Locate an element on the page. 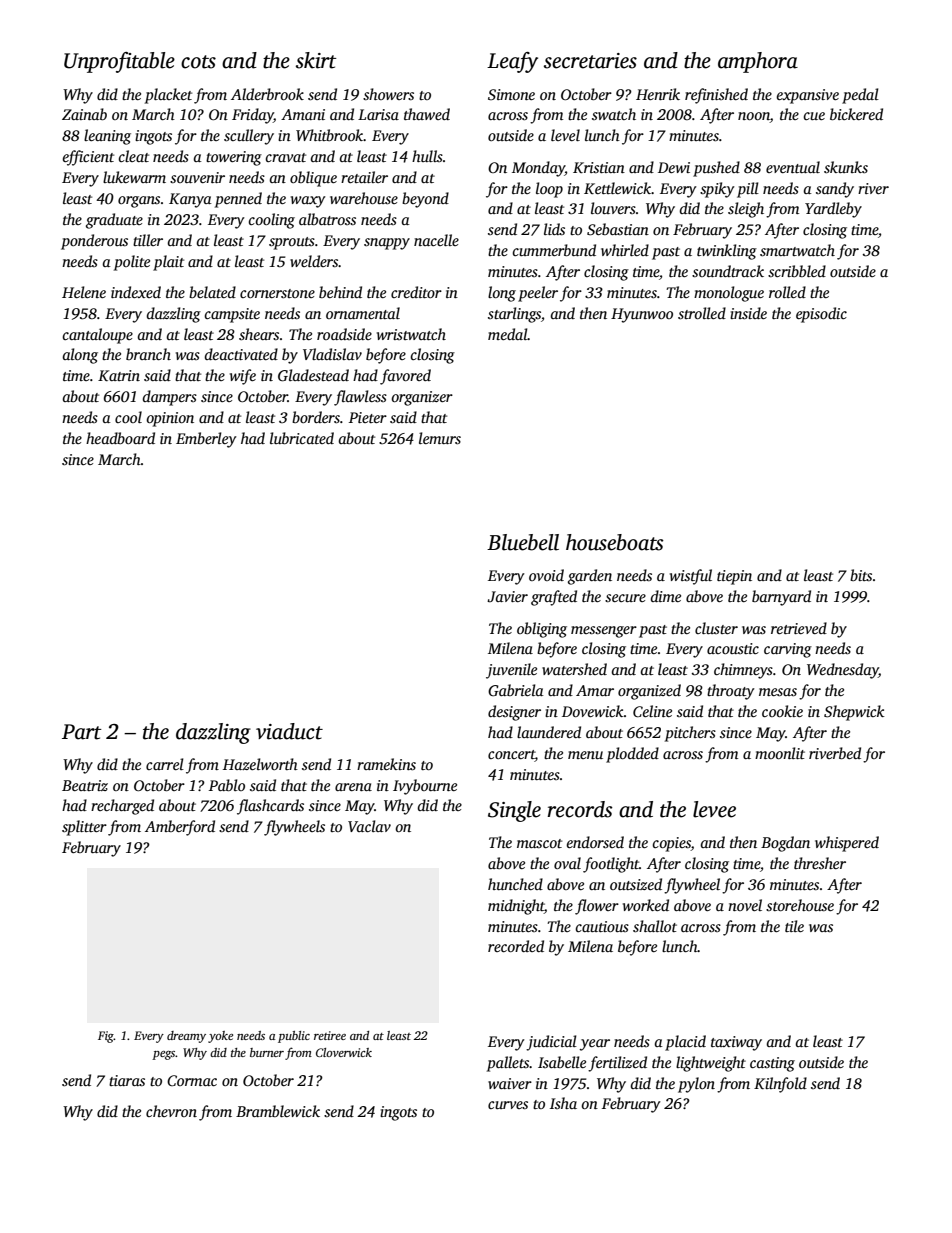  Leafy is located at coordinates (512, 62).
